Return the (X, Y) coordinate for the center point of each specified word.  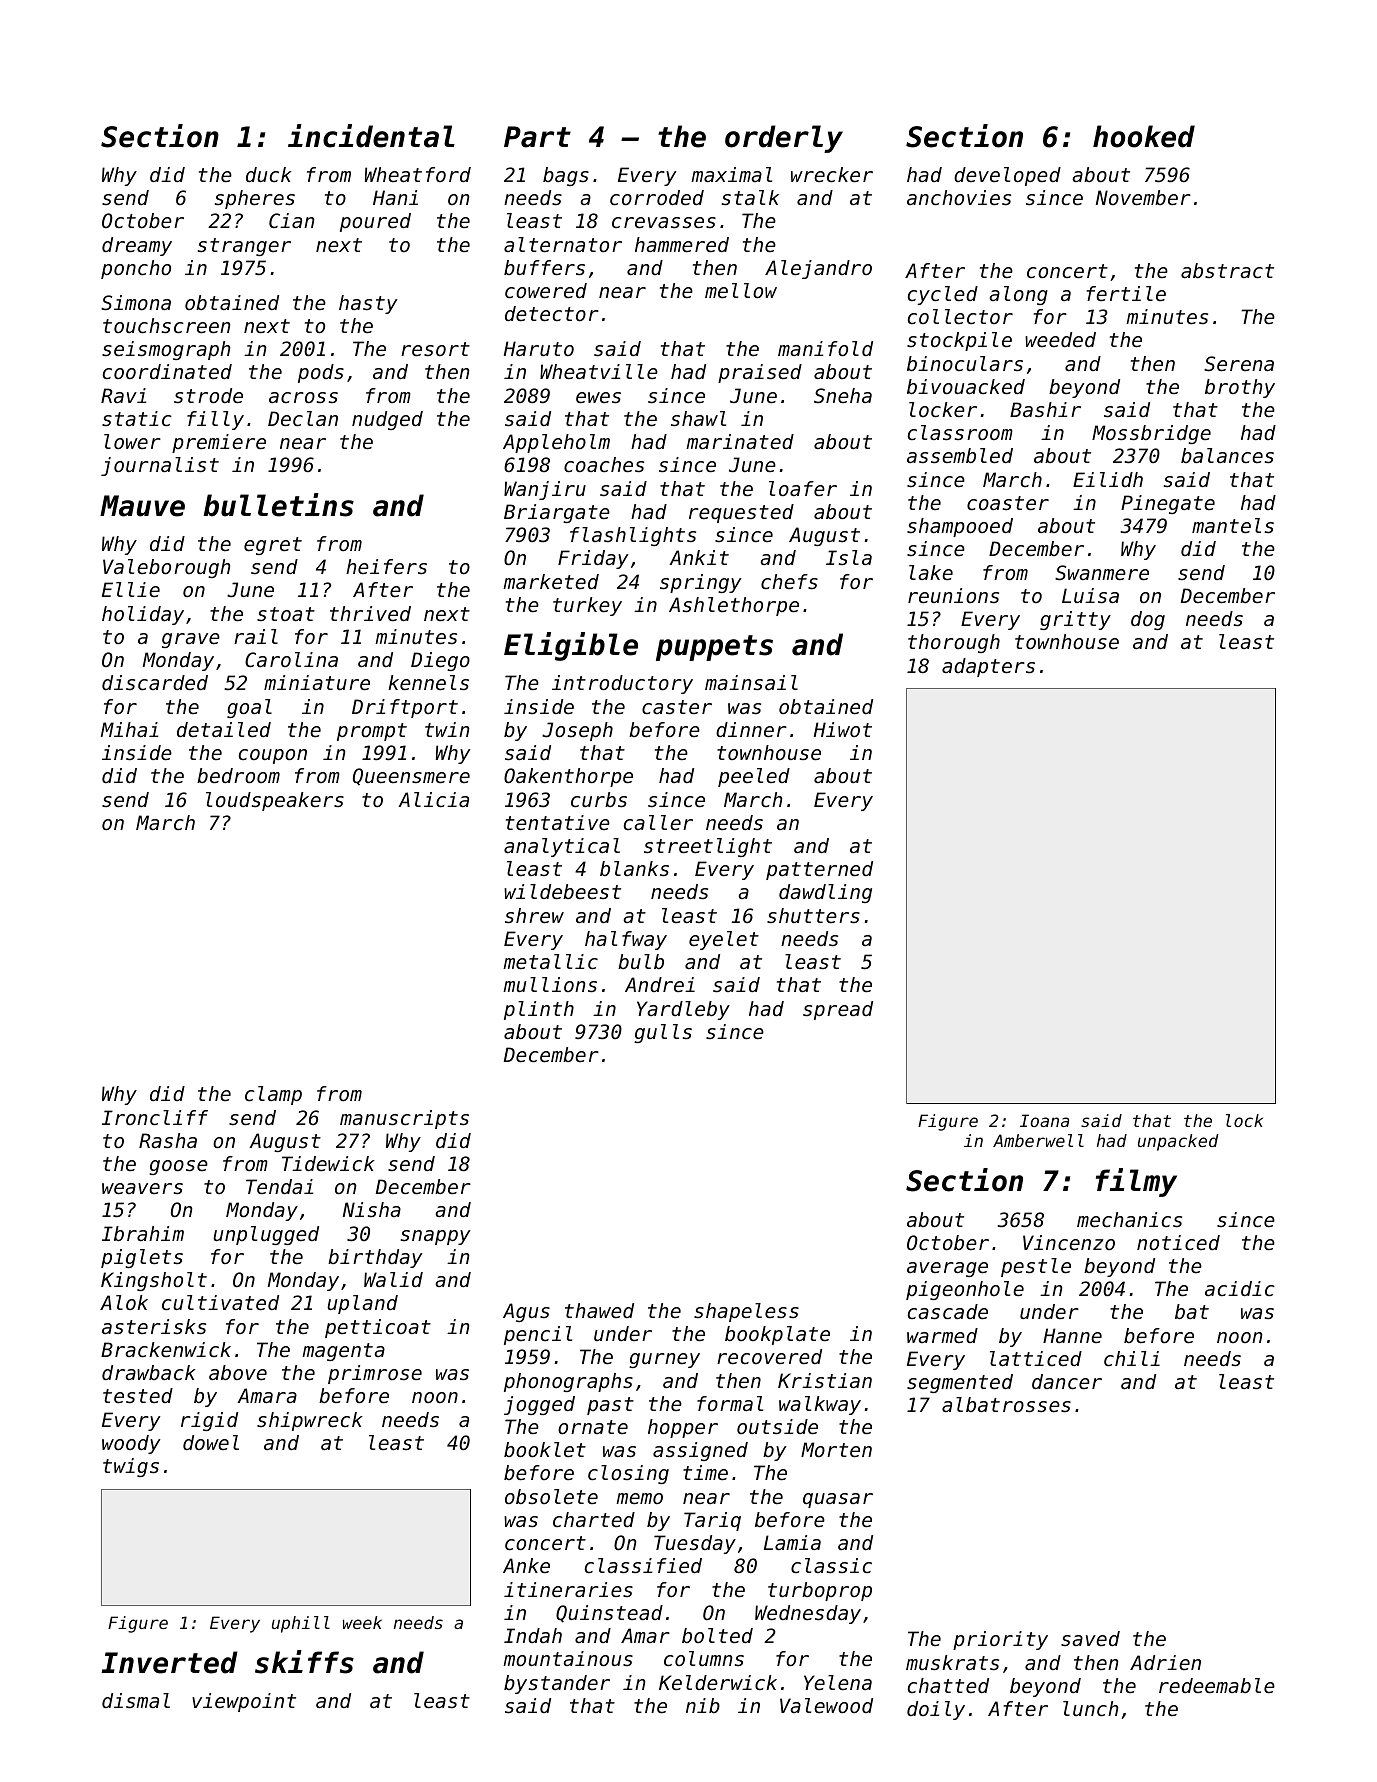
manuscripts (404, 1119)
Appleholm (556, 443)
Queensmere (411, 777)
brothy (1240, 388)
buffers (544, 268)
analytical (562, 847)
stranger (244, 247)
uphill (301, 1624)
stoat (286, 614)
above (238, 1372)
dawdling (825, 893)
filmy (1136, 1182)
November (1143, 198)
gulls (663, 1033)
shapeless (746, 1312)
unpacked (1178, 1142)
